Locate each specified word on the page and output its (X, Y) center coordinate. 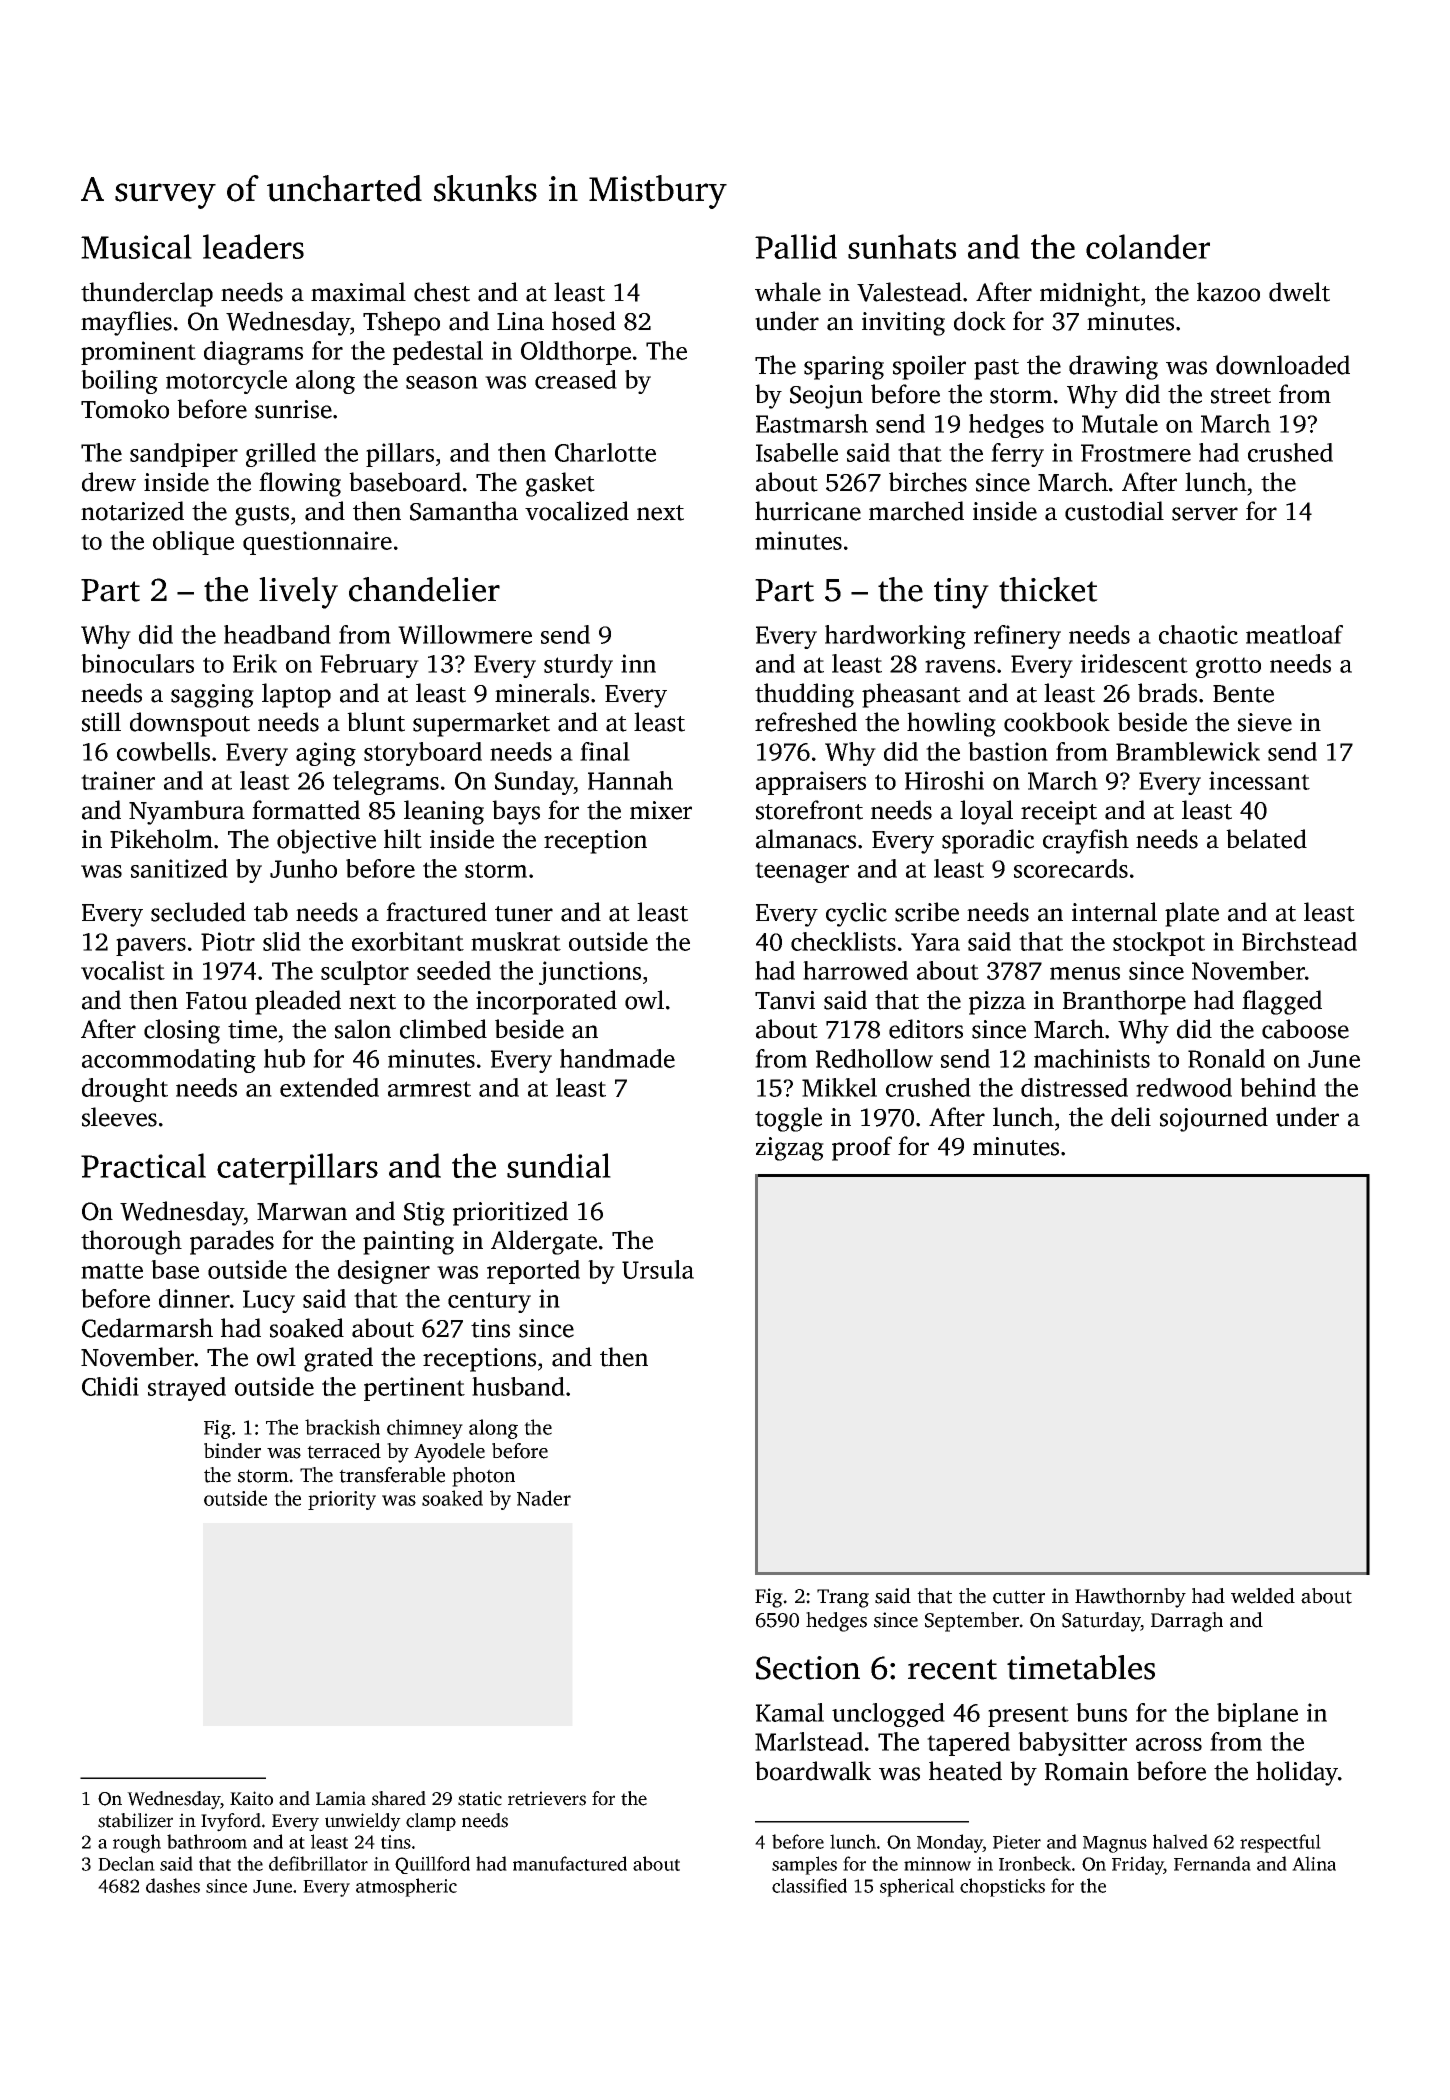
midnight (1090, 294)
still (101, 722)
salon (363, 1029)
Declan (126, 1863)
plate (1192, 914)
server (1205, 514)
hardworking (895, 637)
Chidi (110, 1386)
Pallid (796, 246)
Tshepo (401, 323)
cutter (1019, 1597)
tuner (524, 914)
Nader (544, 1498)
